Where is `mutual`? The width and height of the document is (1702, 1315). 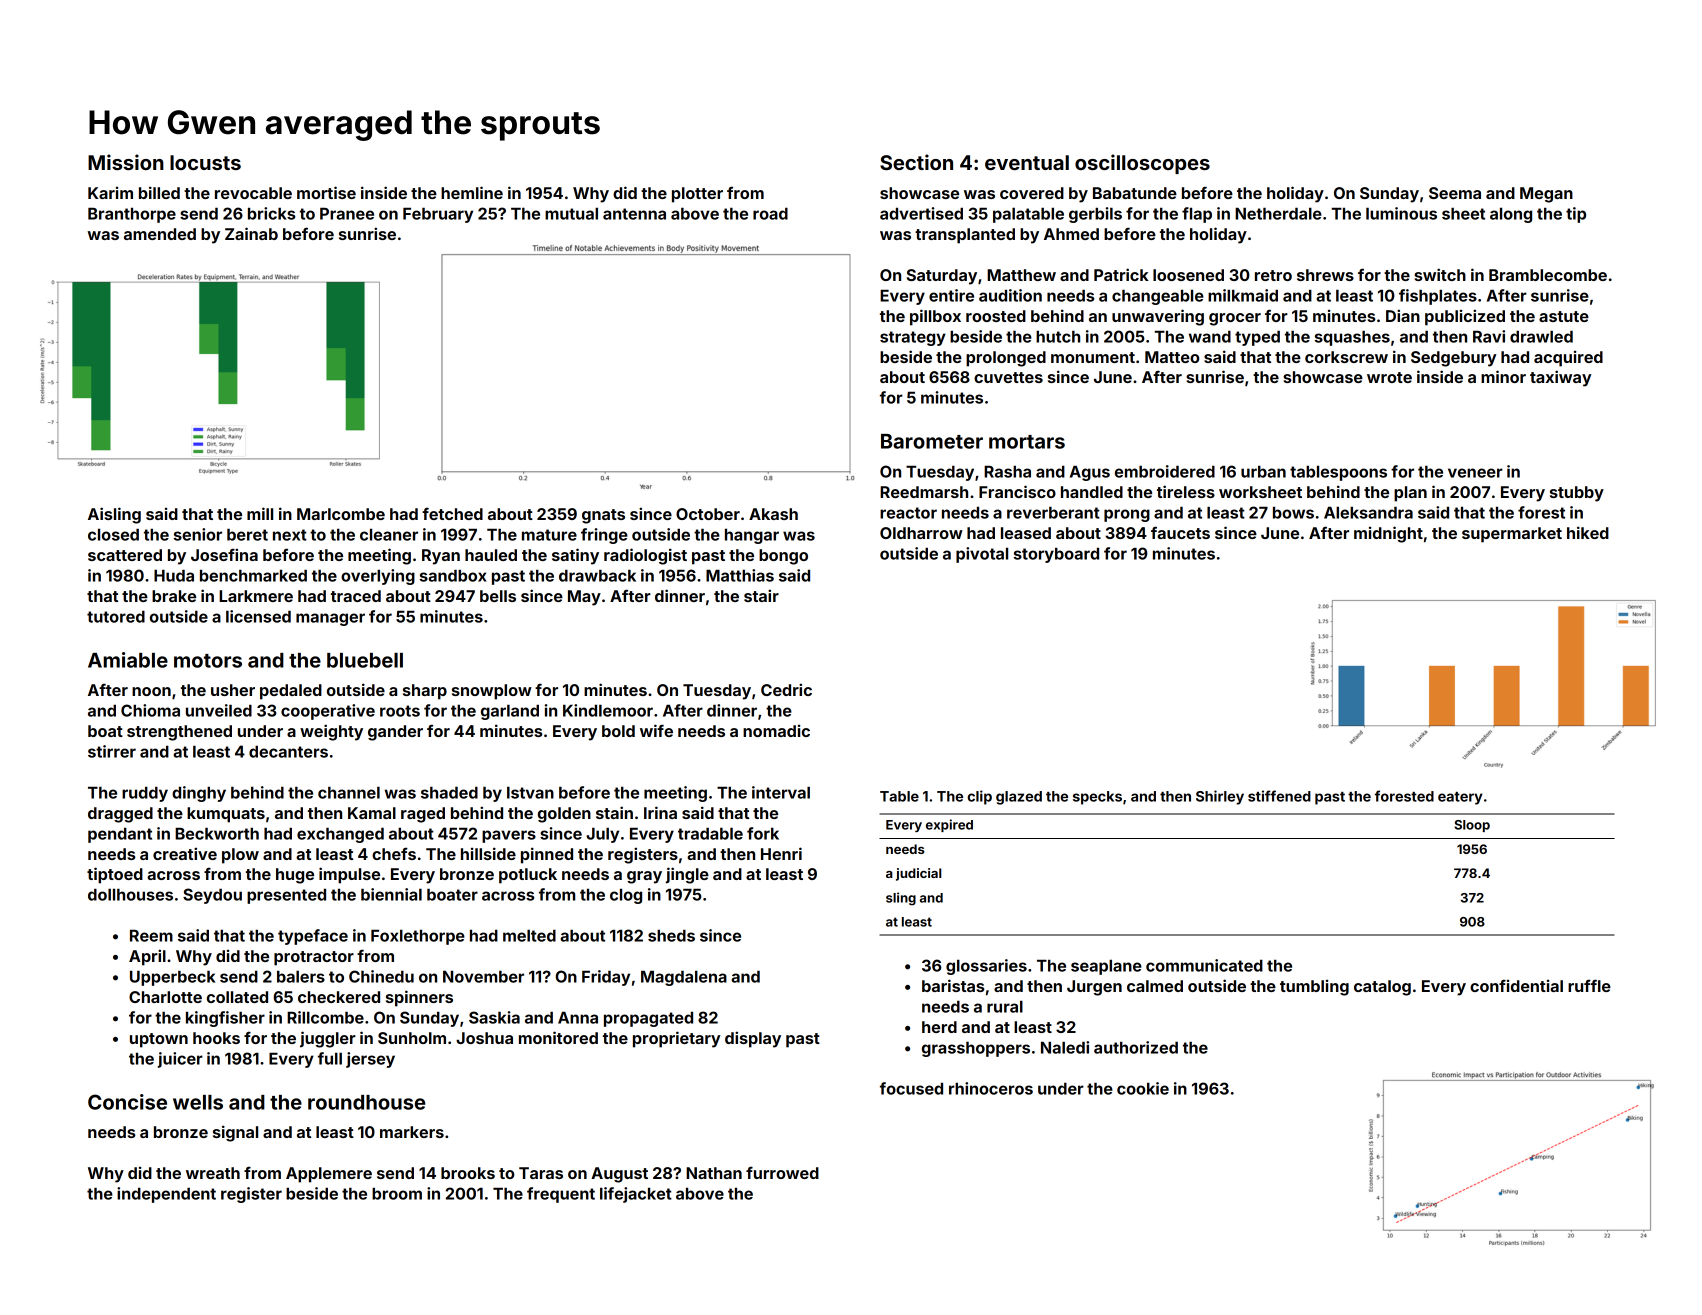 mutual is located at coordinates (571, 214).
